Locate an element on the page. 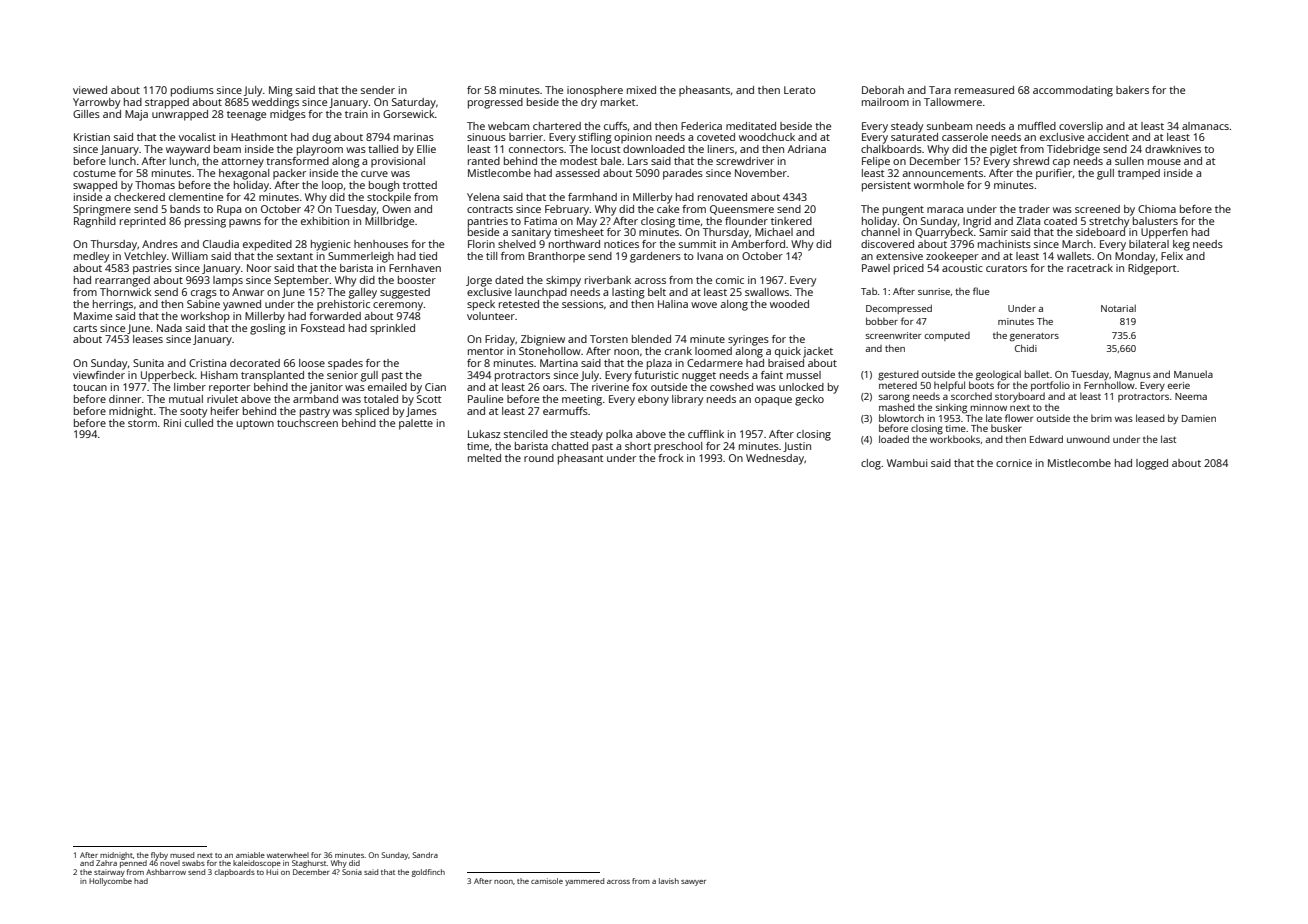 This image has height=924, width=1308. Ivana is located at coordinates (710, 256).
